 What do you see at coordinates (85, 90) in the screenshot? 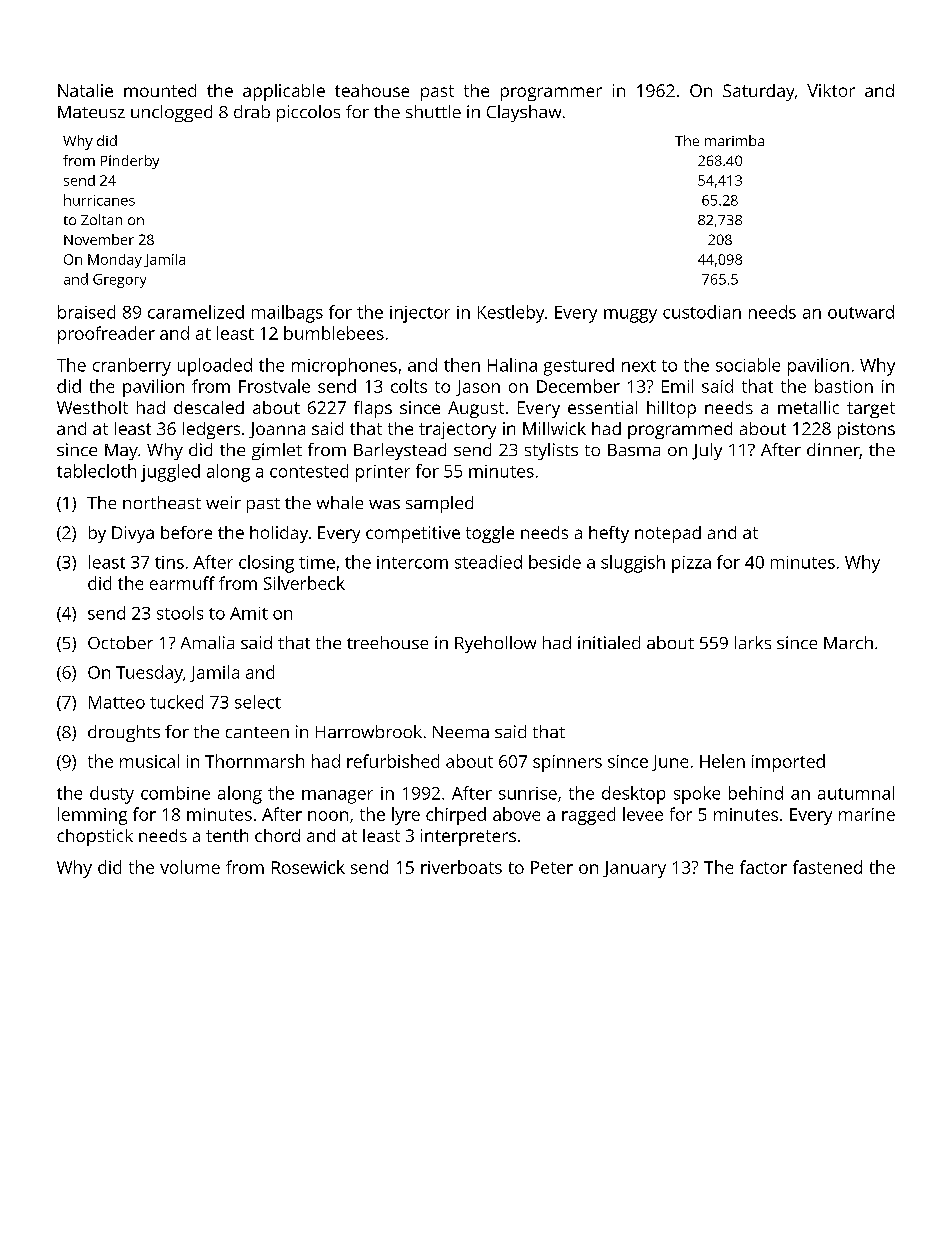
I see `Natalie` at bounding box center [85, 90].
